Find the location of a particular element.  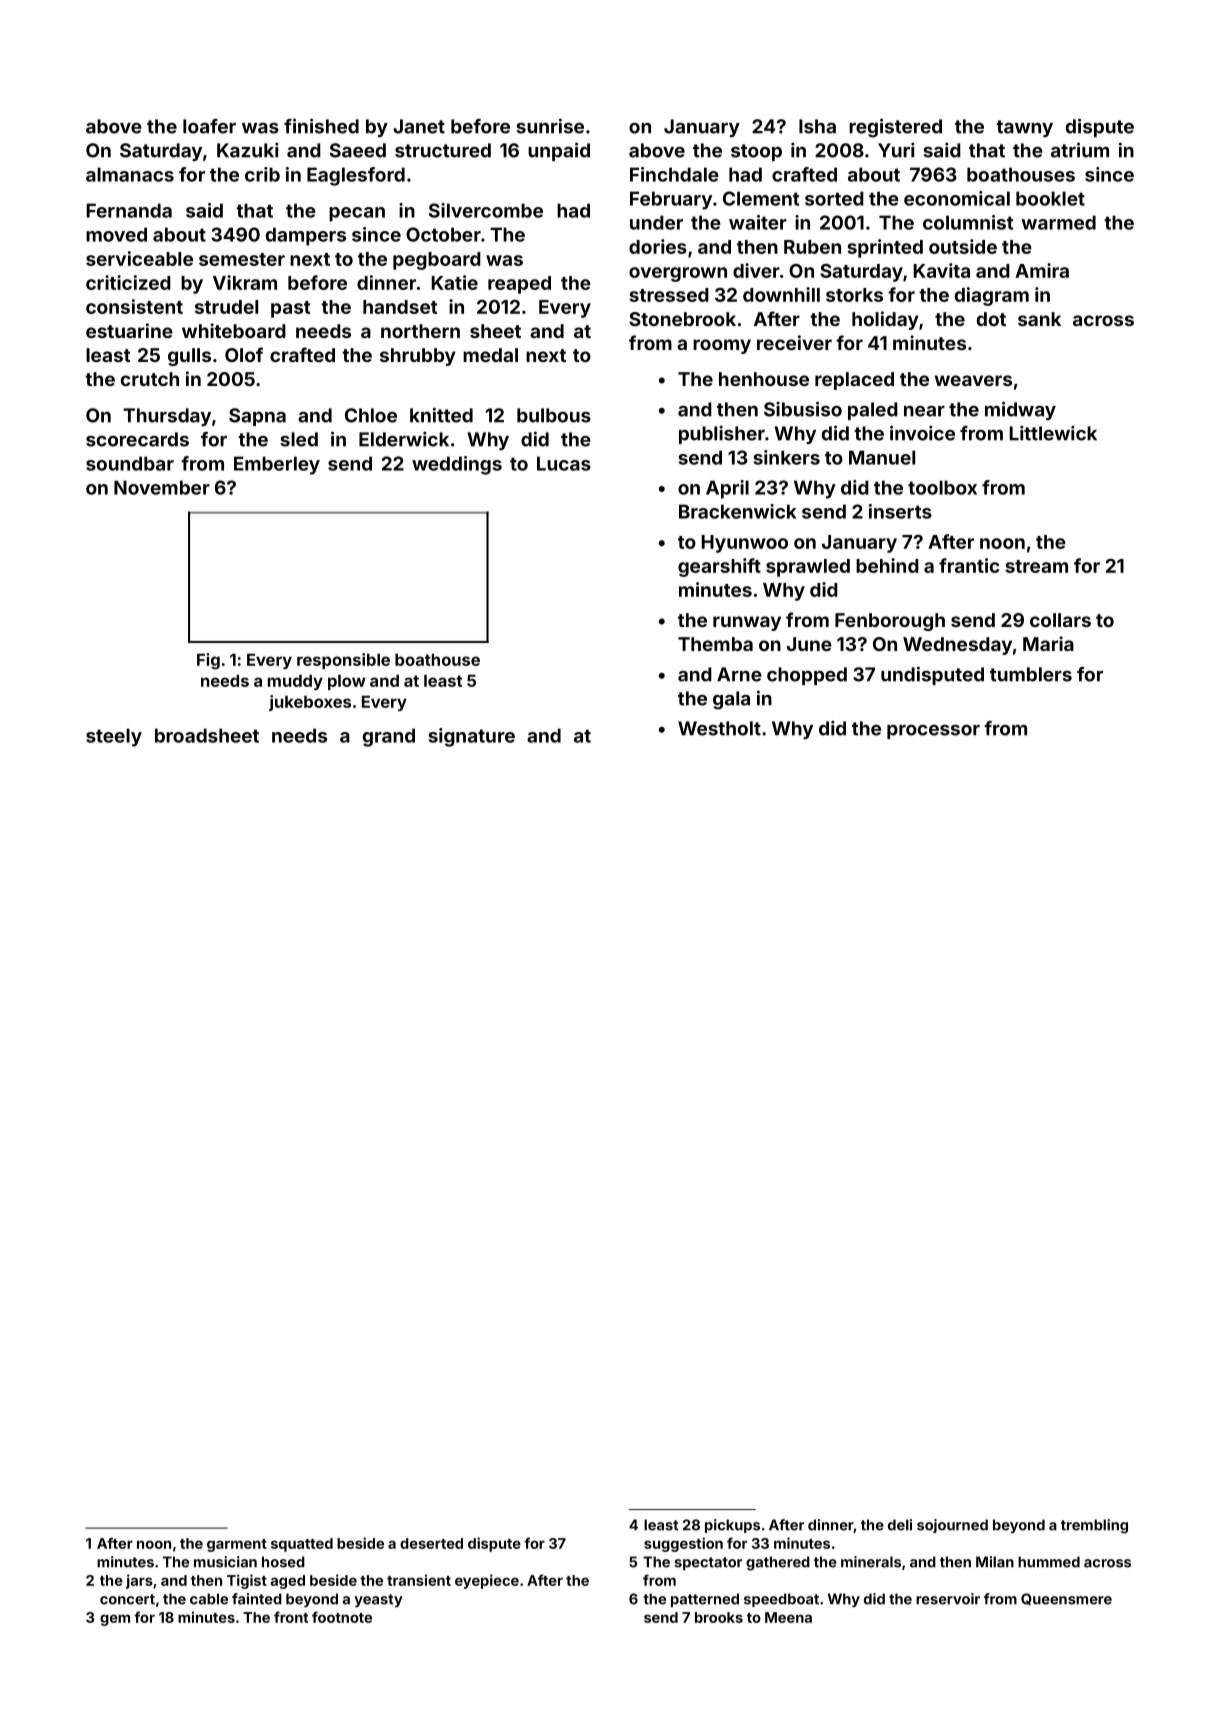

processor is located at coordinates (933, 732).
